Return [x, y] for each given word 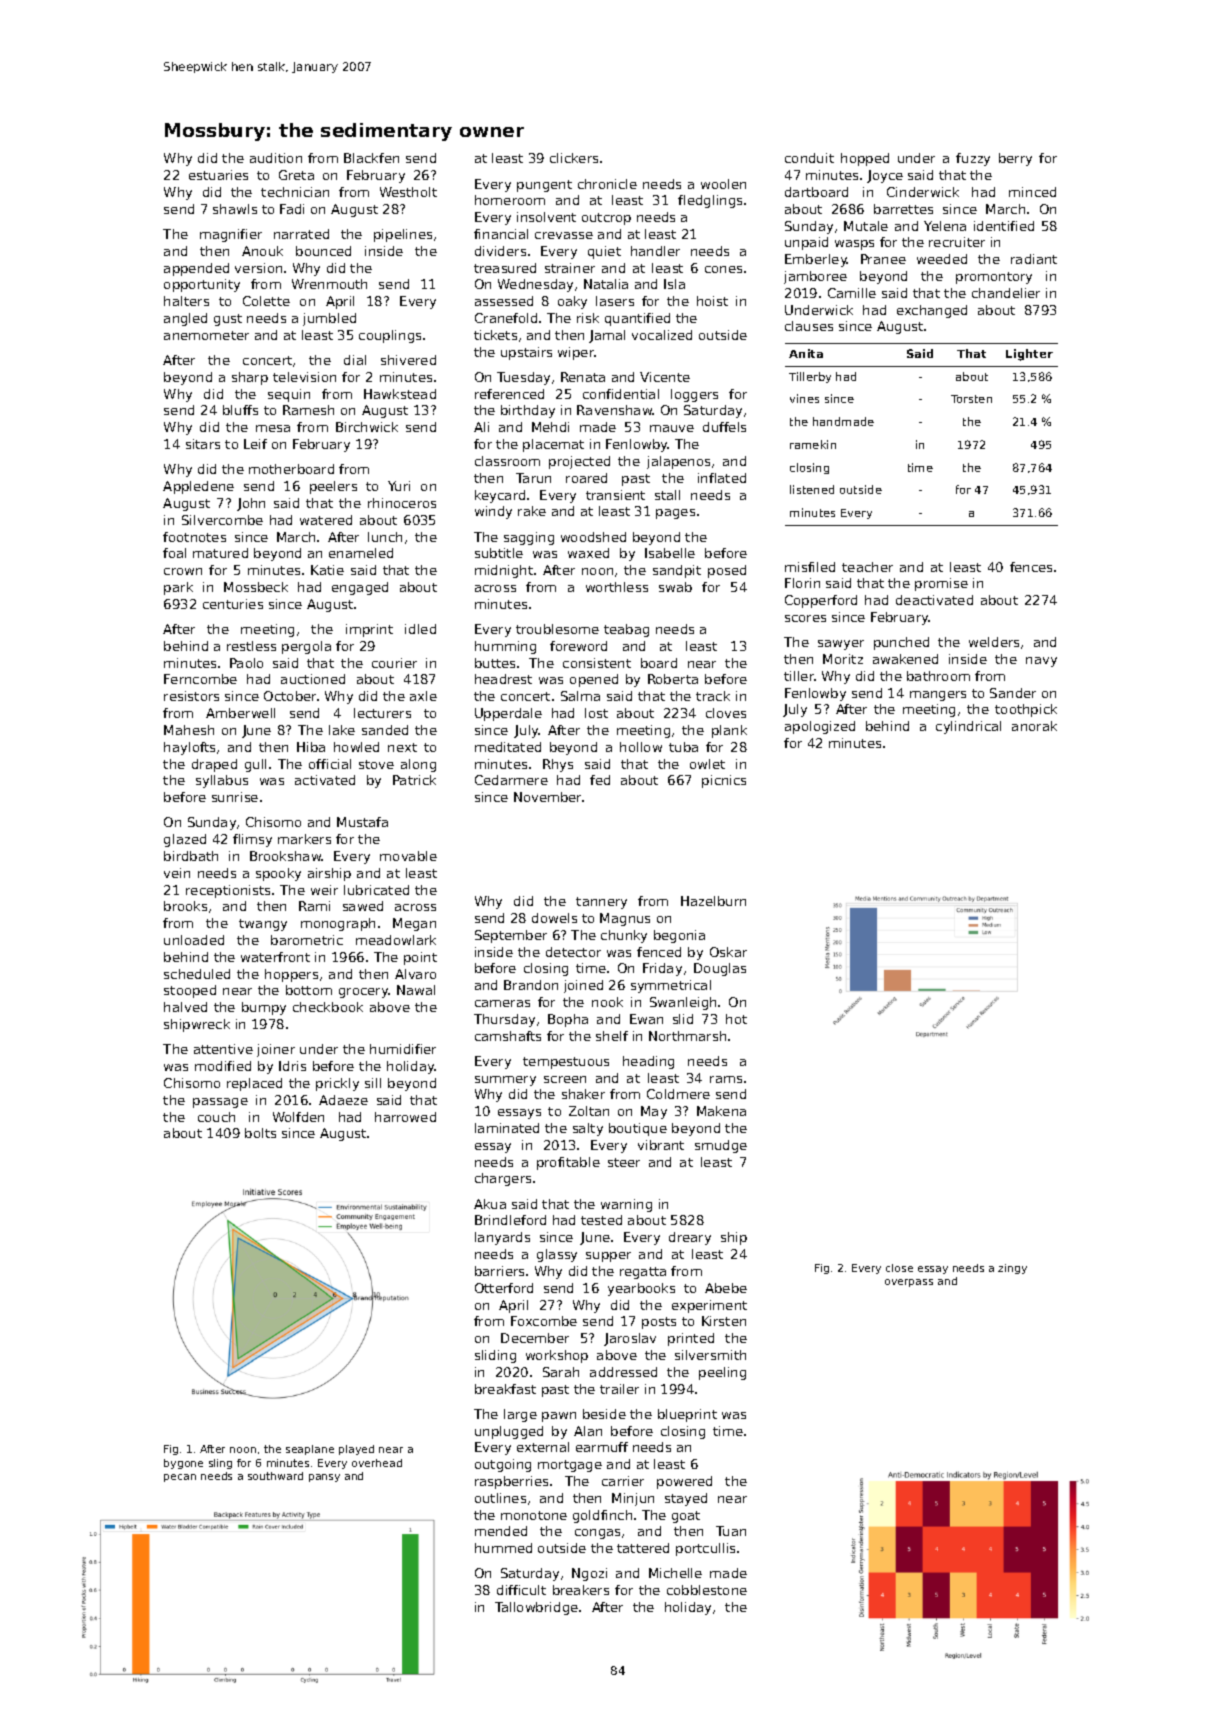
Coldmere [678, 1094]
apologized [820, 727]
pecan [180, 1478]
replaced [254, 1084]
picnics [724, 781]
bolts [260, 1133]
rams [726, 1079]
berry [1015, 159]
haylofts [189, 748]
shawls [235, 209]
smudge [721, 1146]
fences [1031, 567]
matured [220, 553]
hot [736, 1019]
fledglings [710, 201]
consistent [597, 663]
